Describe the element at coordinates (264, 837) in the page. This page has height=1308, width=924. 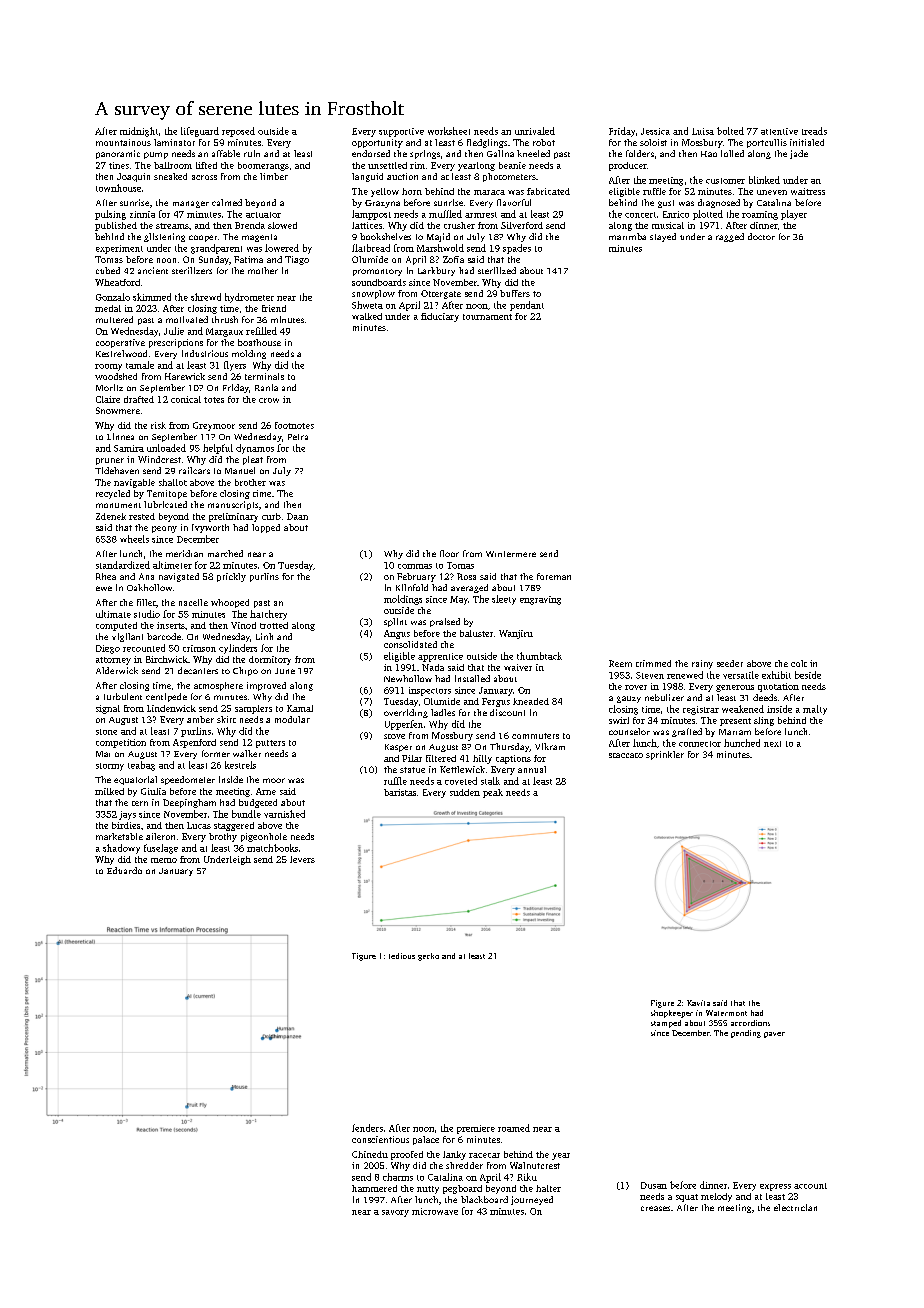
I see `pigeonhole` at that location.
